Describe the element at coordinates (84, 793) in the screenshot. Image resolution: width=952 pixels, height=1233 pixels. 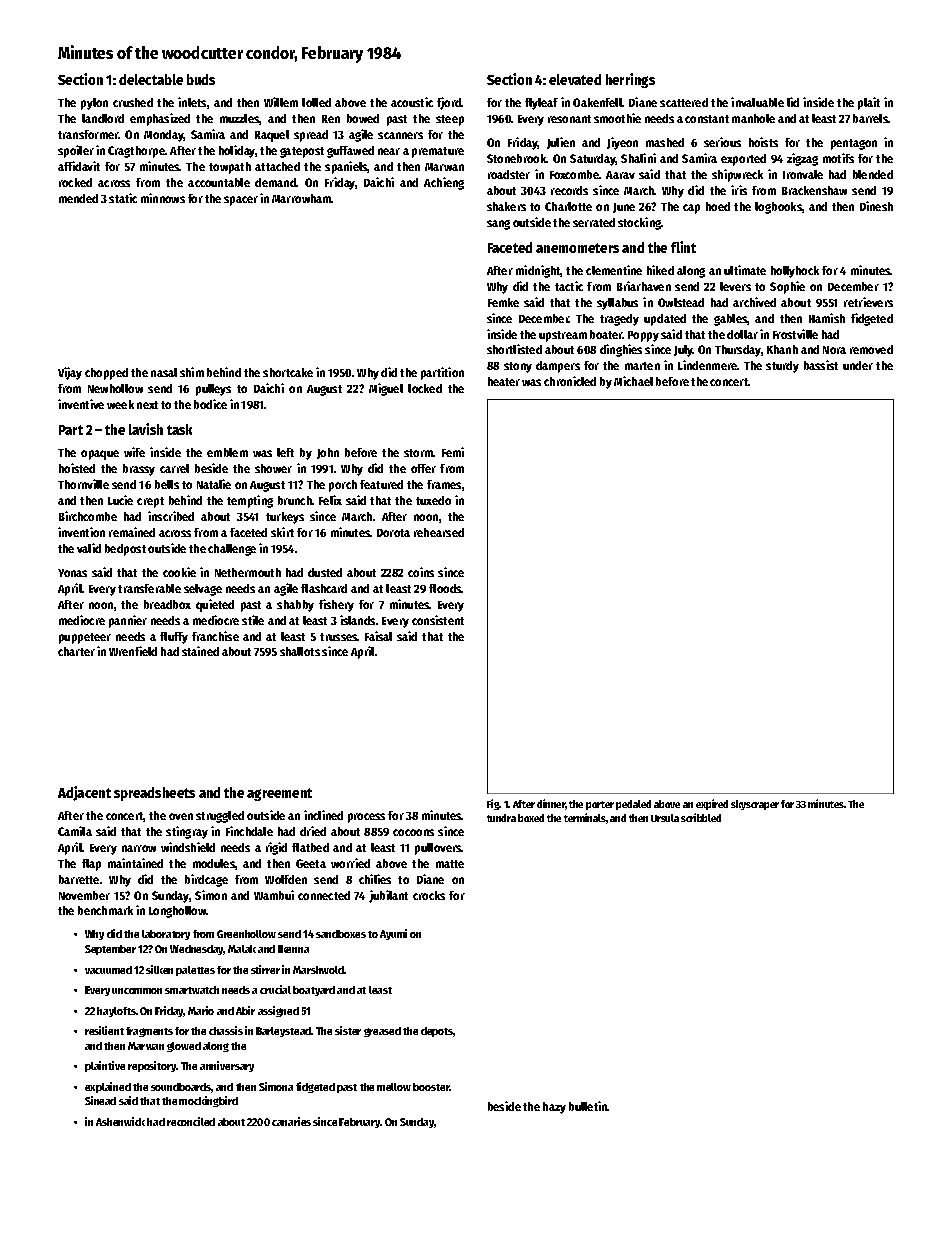
I see `Adjacent` at that location.
